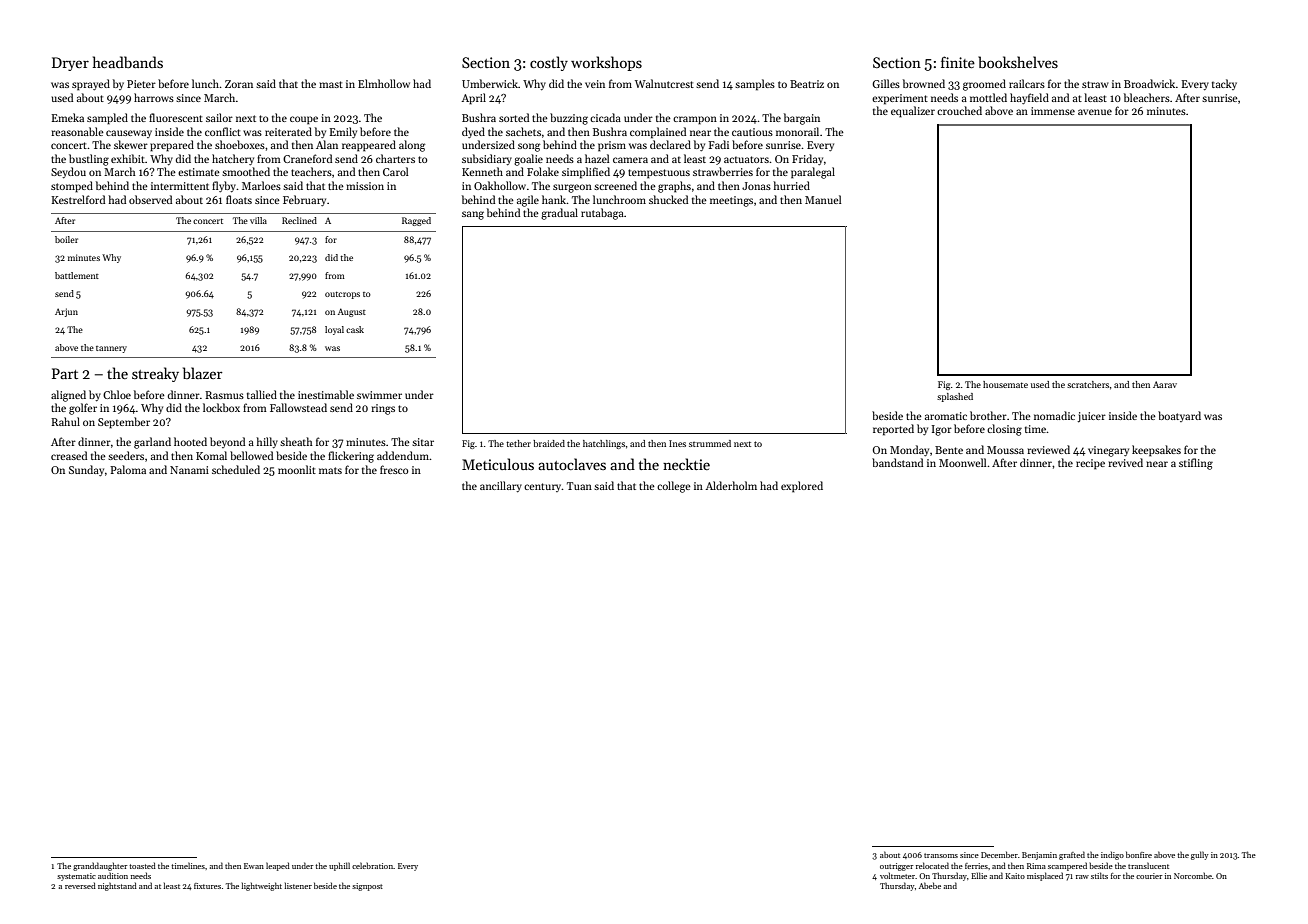  Describe the element at coordinates (823, 199) in the document. I see `Manuel` at that location.
